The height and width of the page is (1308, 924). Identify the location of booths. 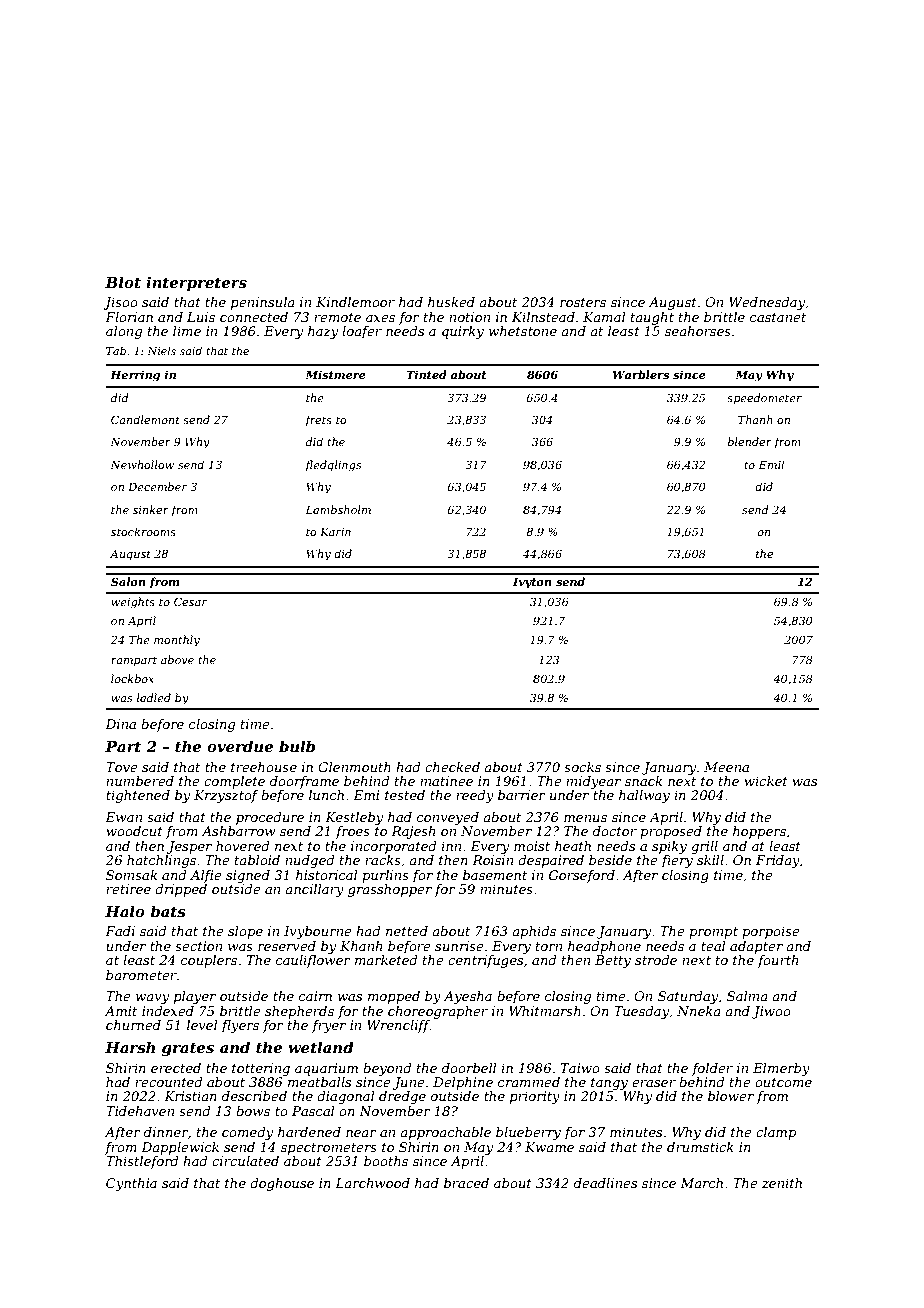
(386, 1161).
